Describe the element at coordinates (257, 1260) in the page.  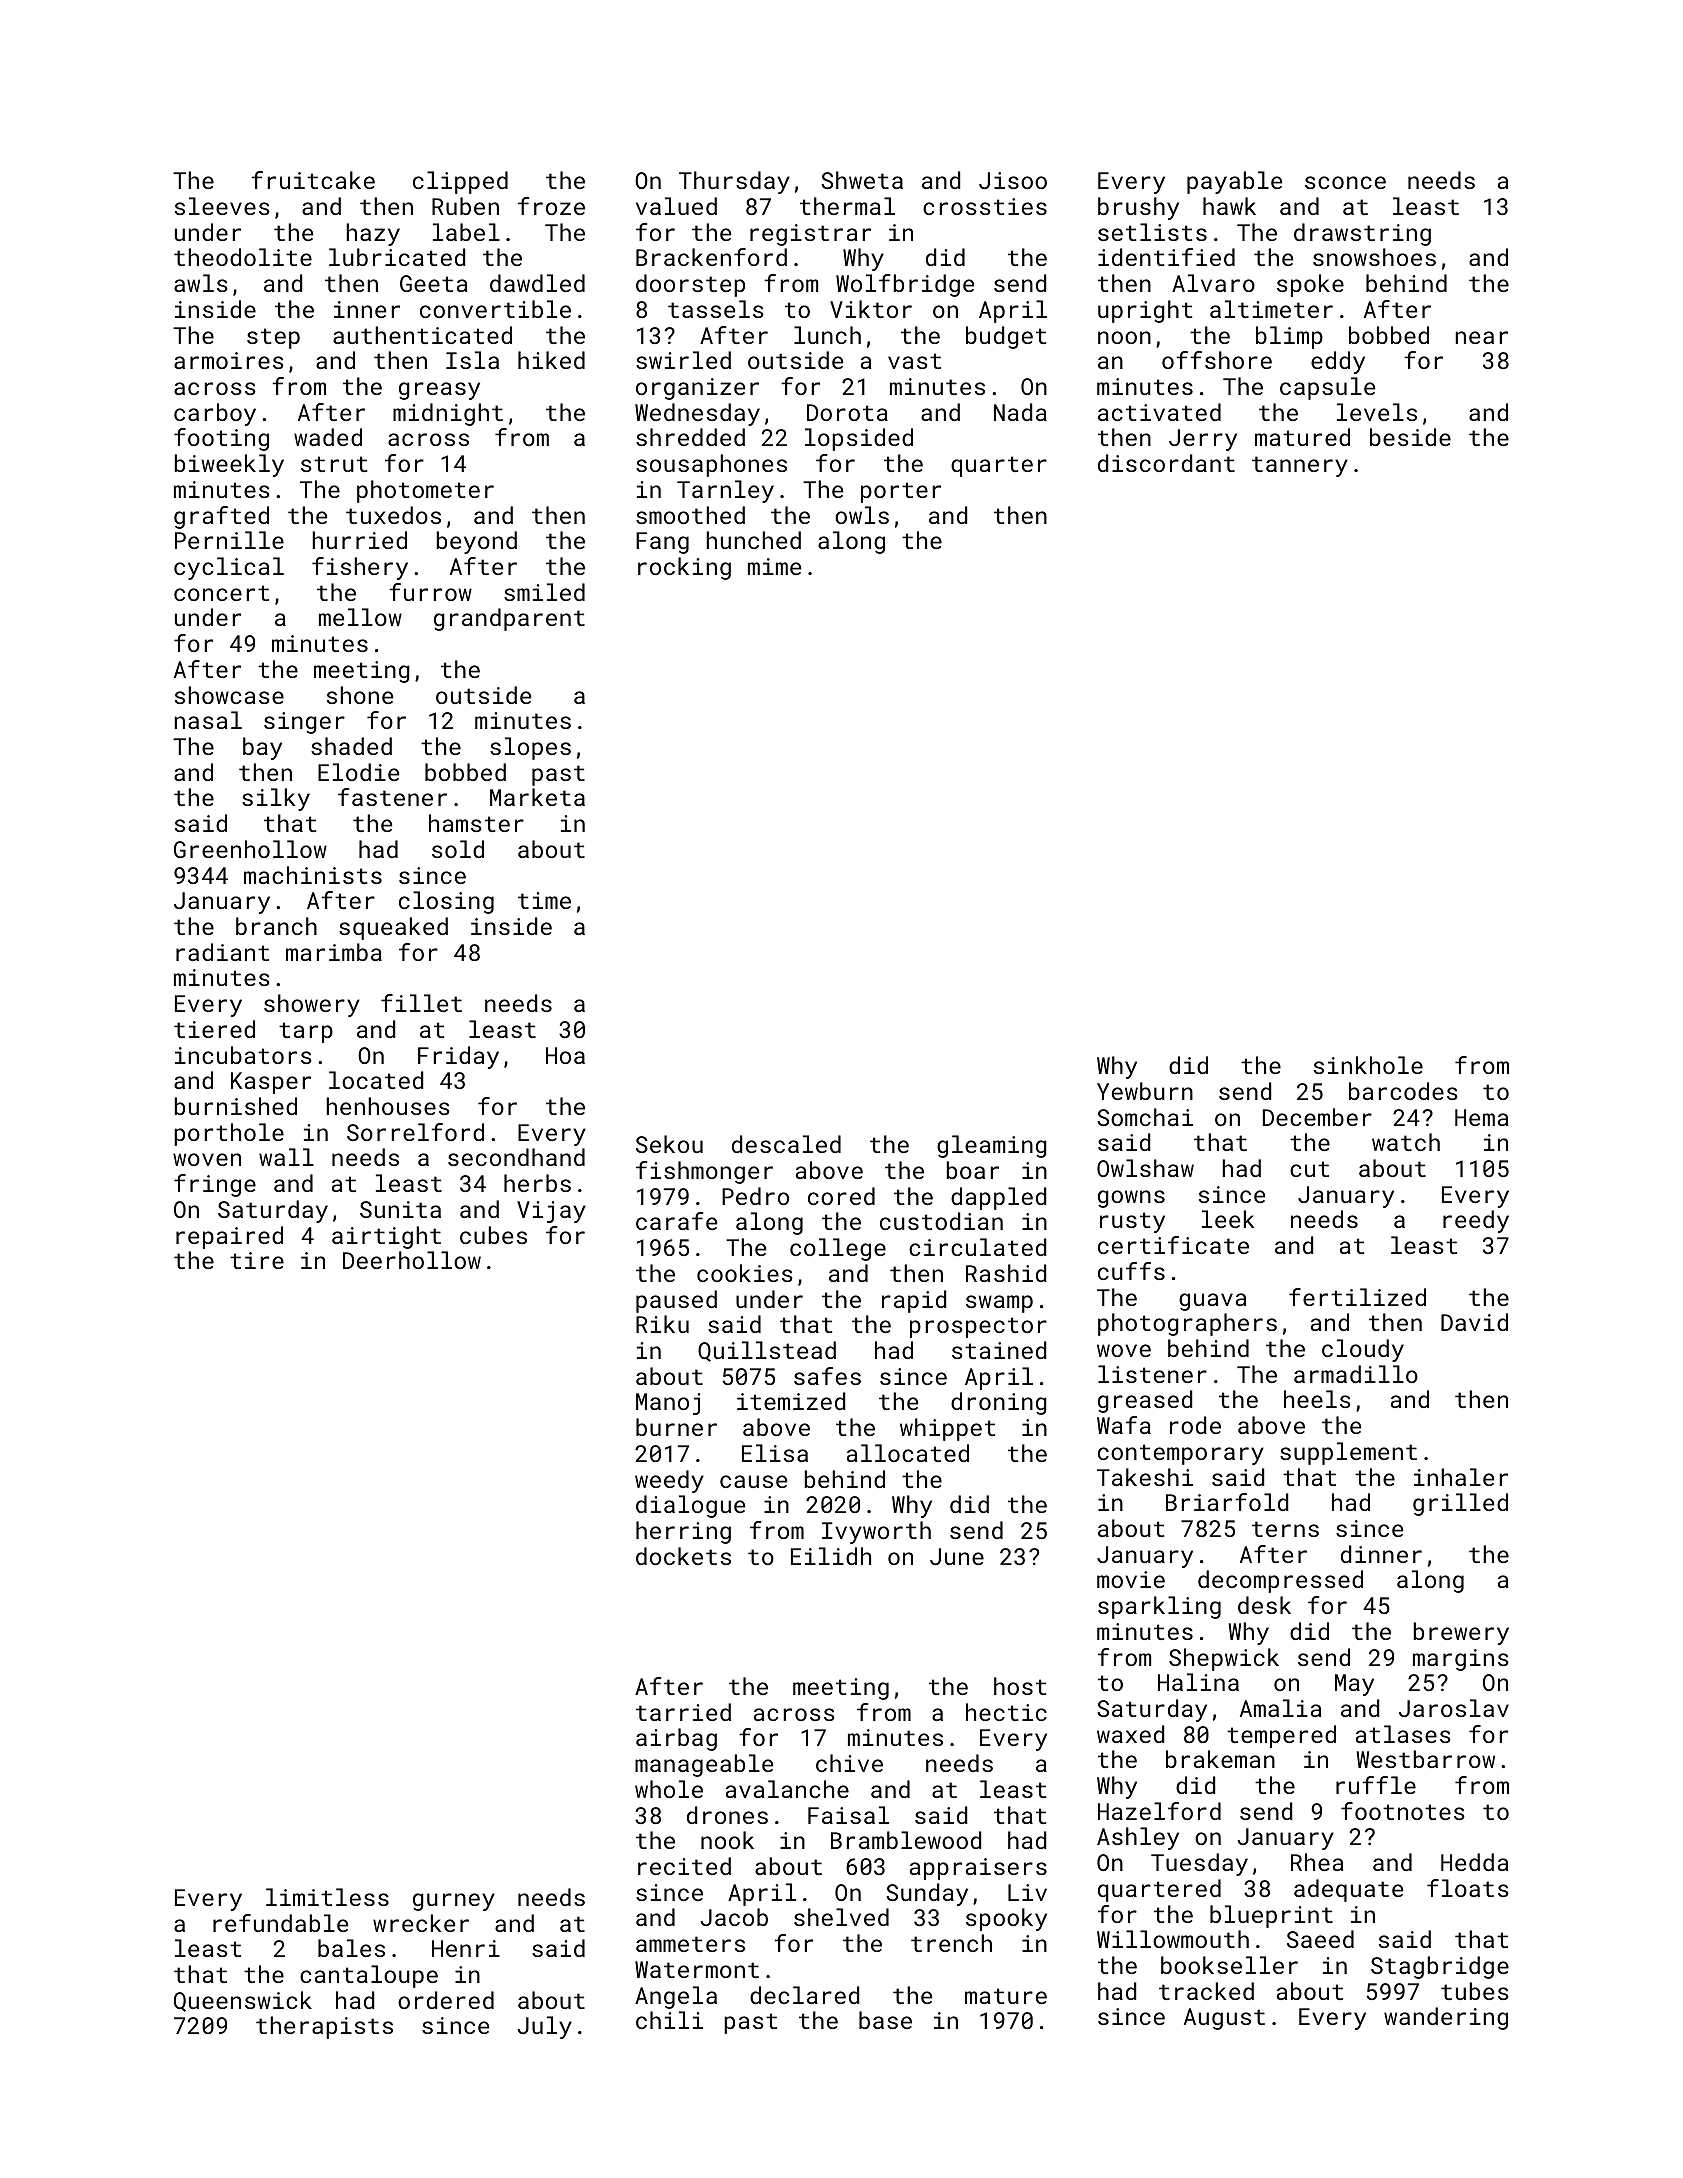
I see `tire` at that location.
